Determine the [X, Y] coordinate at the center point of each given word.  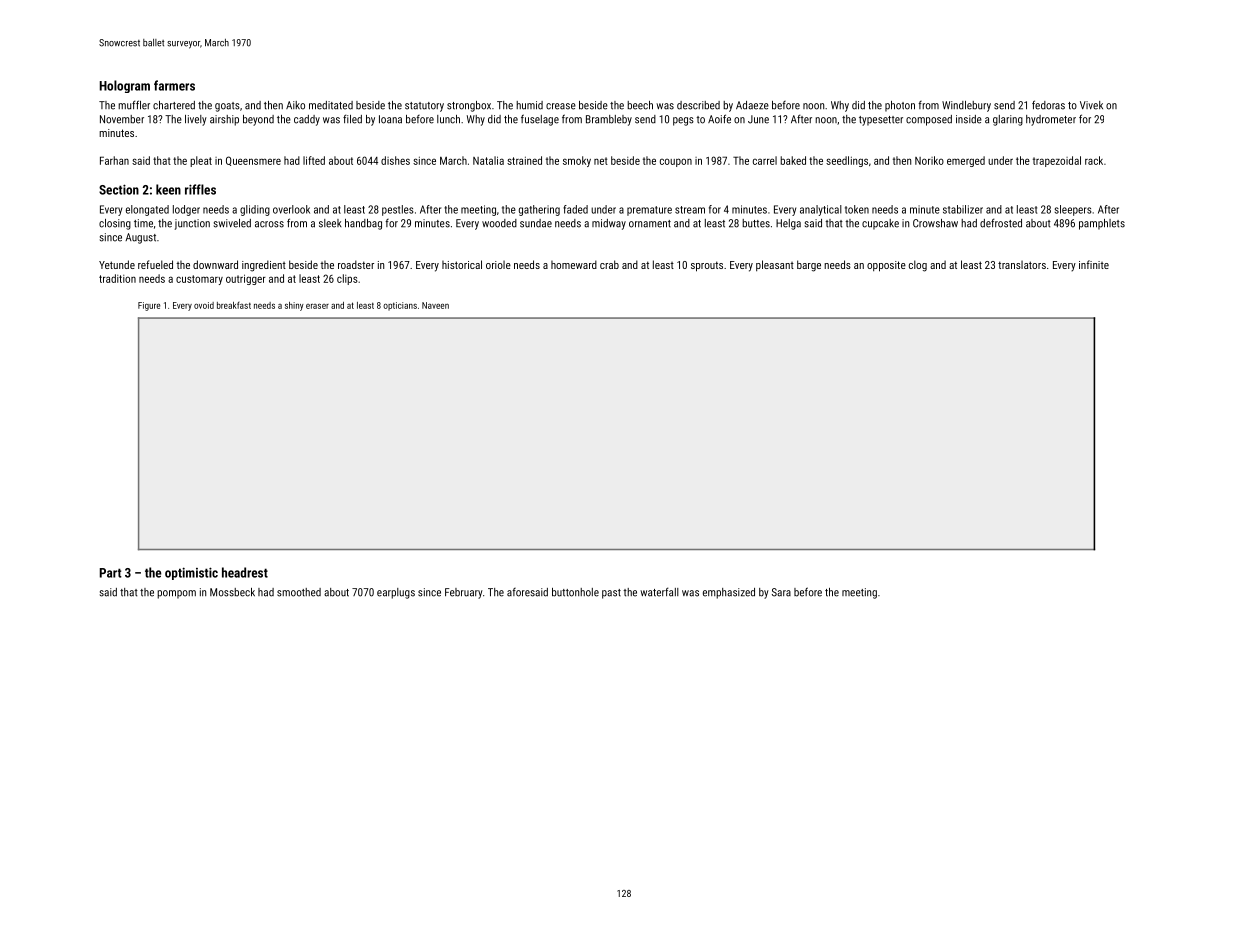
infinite [1094, 264]
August [140, 238]
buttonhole [575, 592]
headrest [245, 572]
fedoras [1048, 105]
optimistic [191, 573]
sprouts [707, 266]
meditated [331, 105]
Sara [781, 592]
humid [529, 105]
